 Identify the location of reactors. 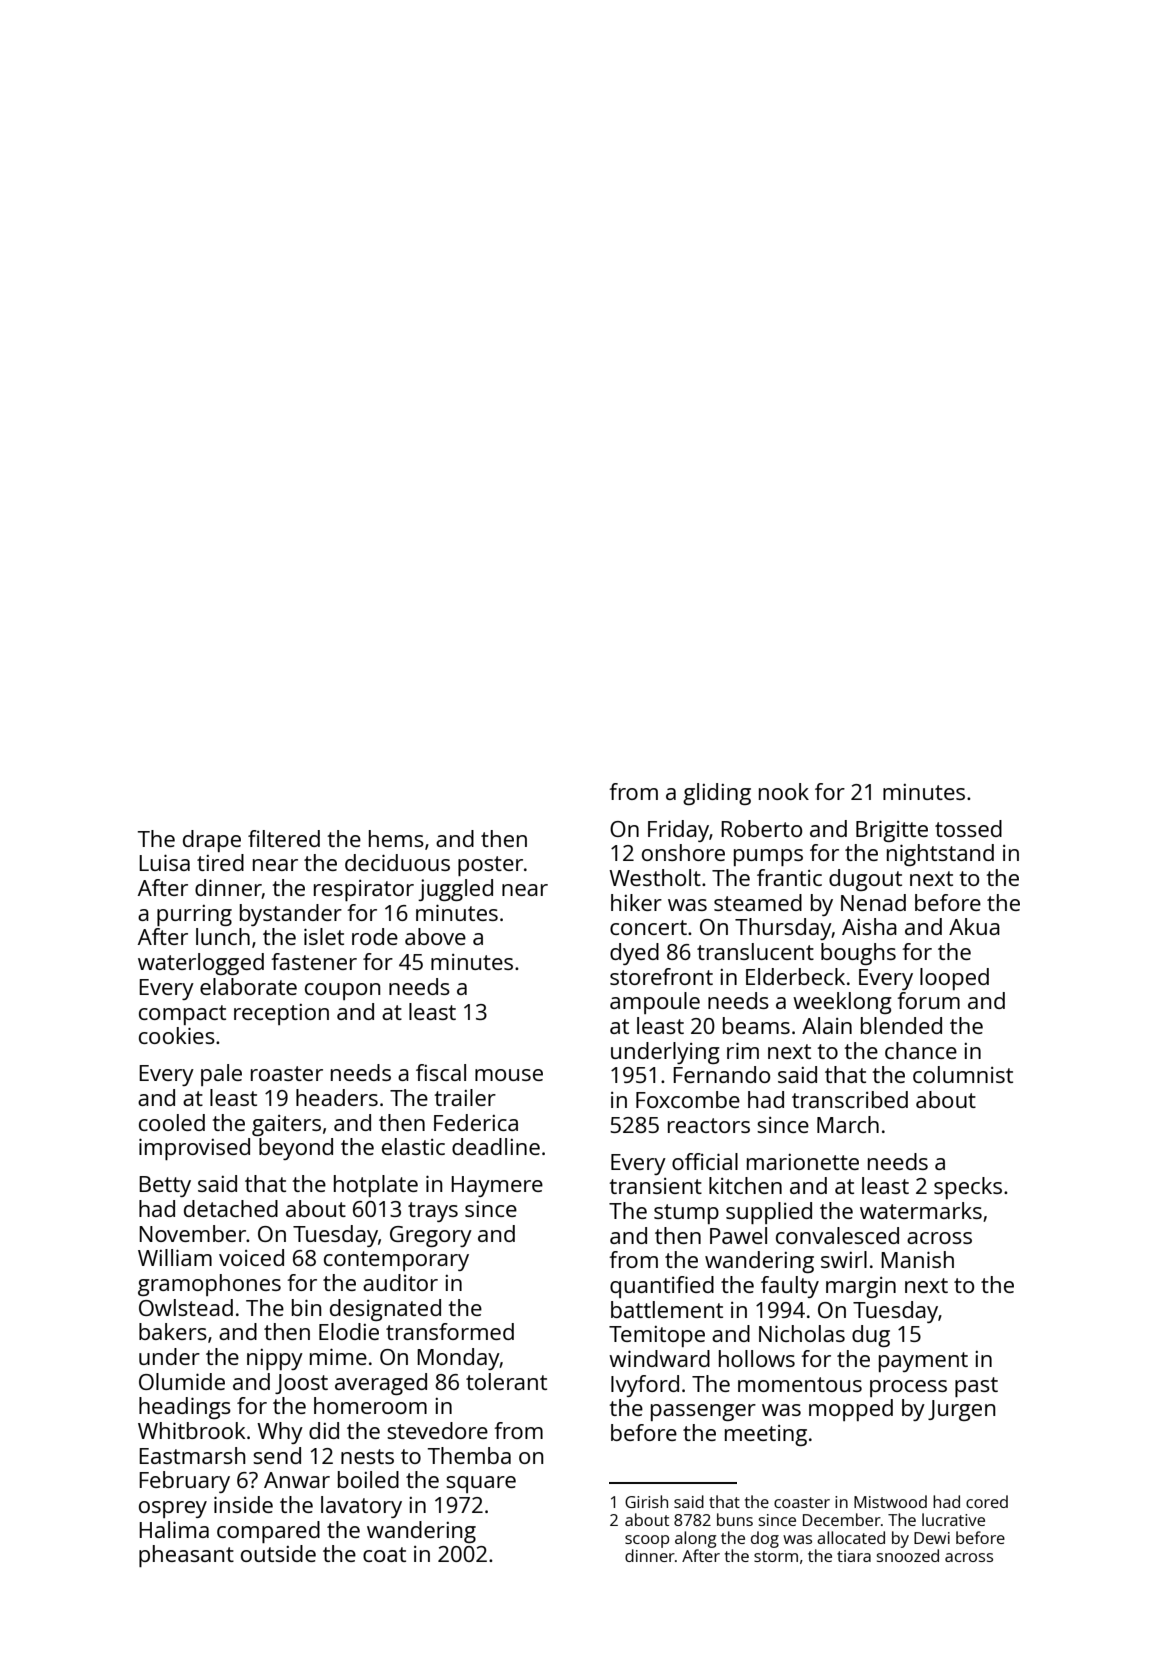
(709, 1125).
